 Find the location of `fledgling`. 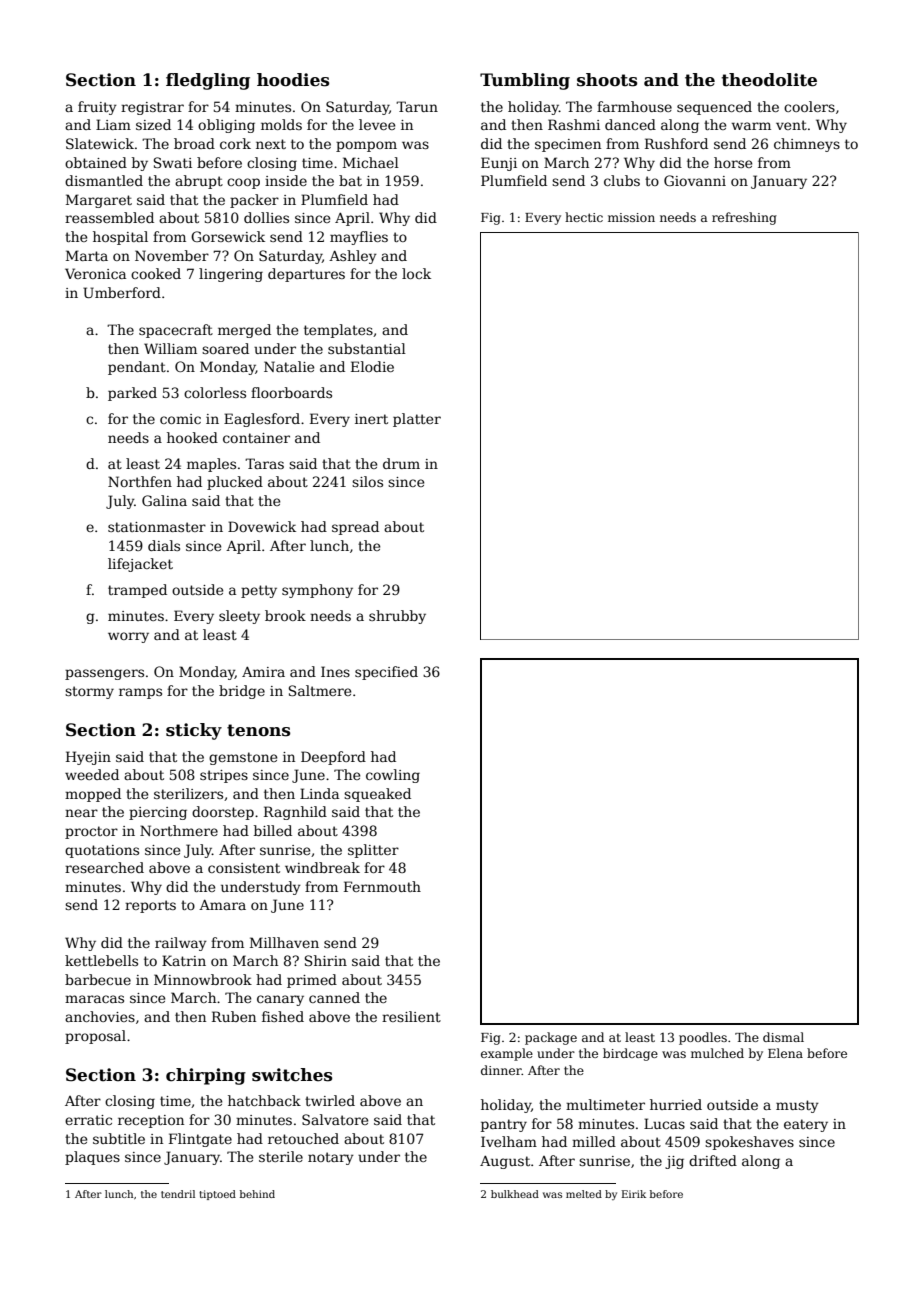

fledgling is located at coordinates (208, 81).
